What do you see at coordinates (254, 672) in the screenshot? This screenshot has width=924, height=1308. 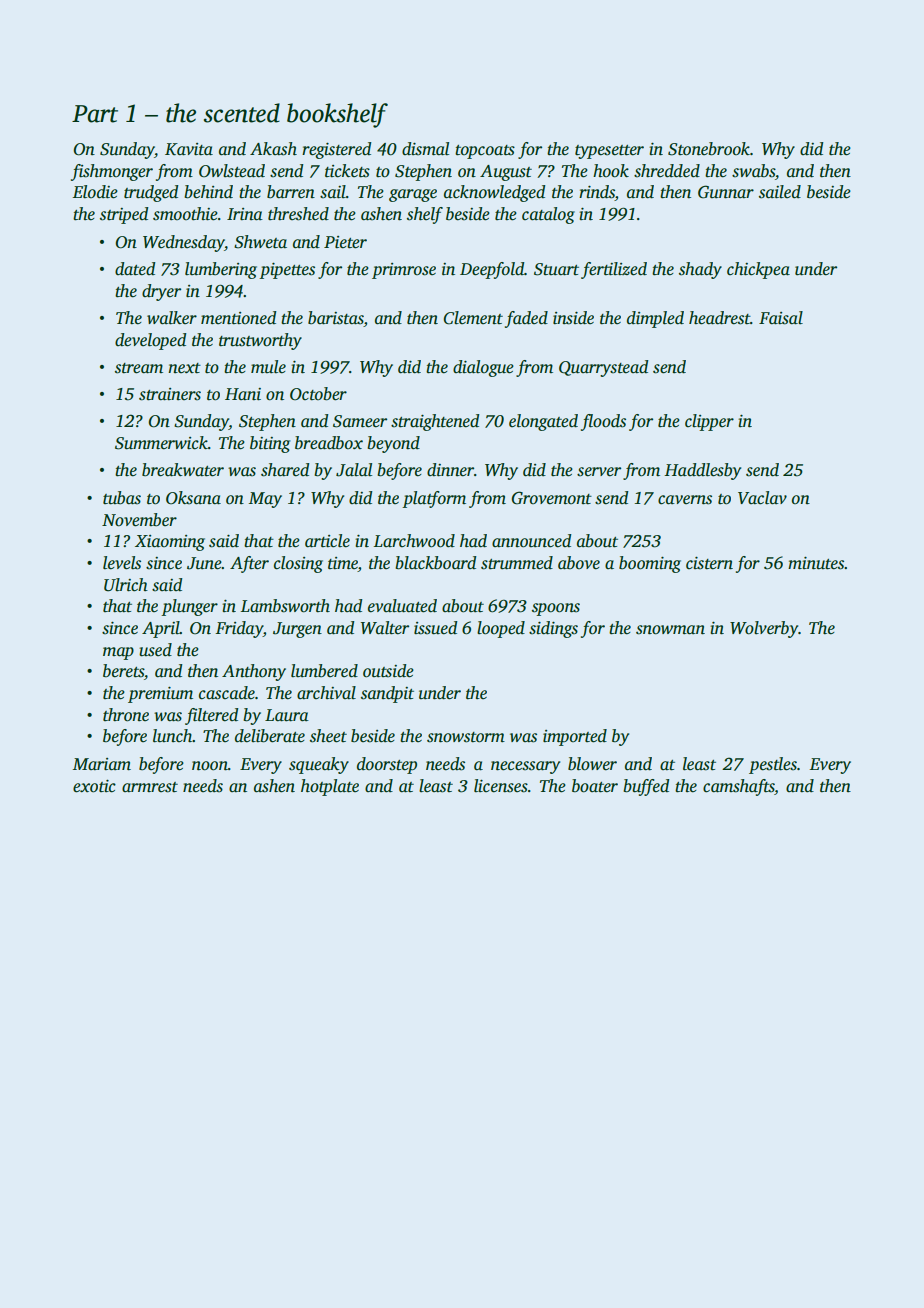 I see `Anthony` at bounding box center [254, 672].
